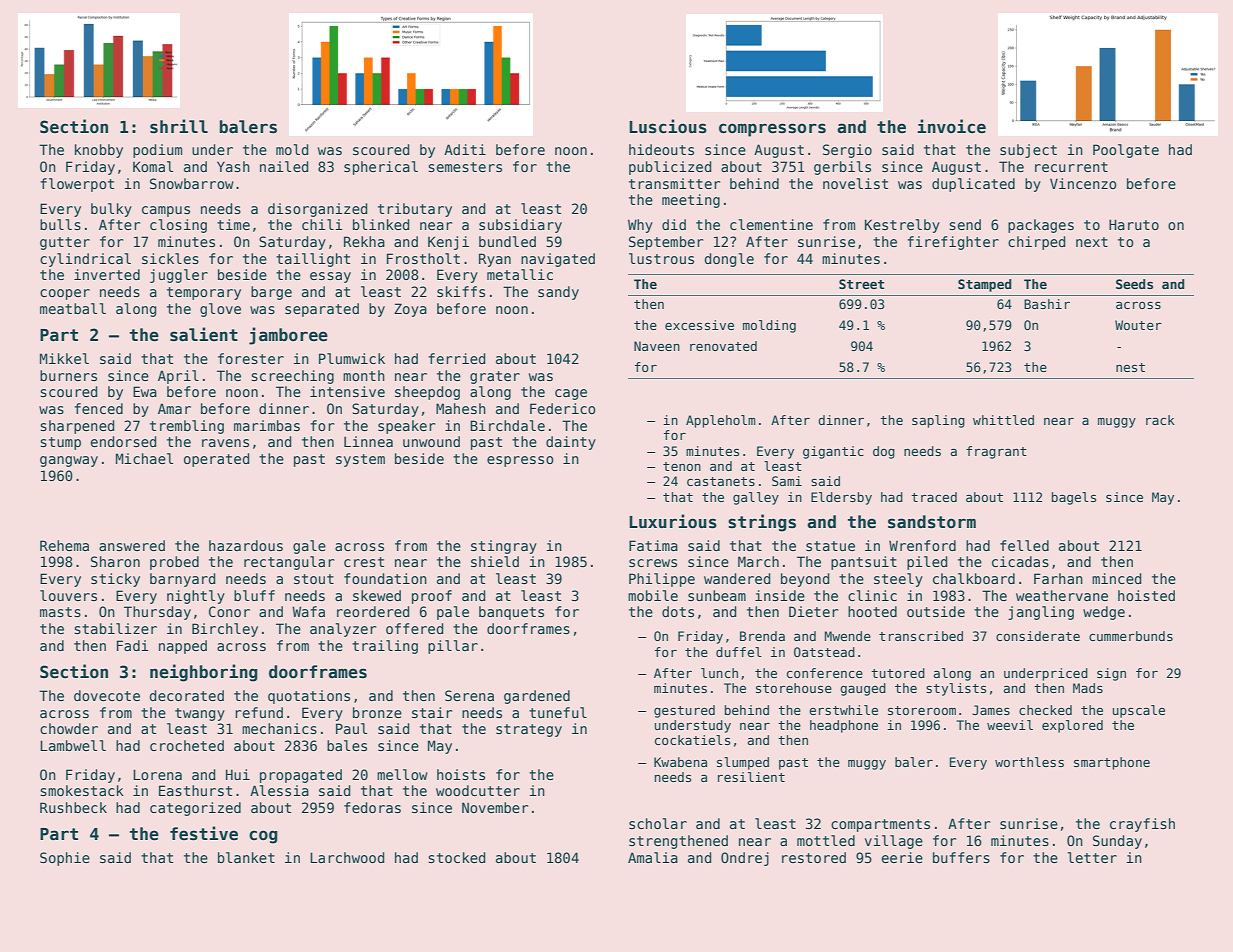 The image size is (1233, 952). What do you see at coordinates (65, 859) in the image?
I see `Sophie` at bounding box center [65, 859].
